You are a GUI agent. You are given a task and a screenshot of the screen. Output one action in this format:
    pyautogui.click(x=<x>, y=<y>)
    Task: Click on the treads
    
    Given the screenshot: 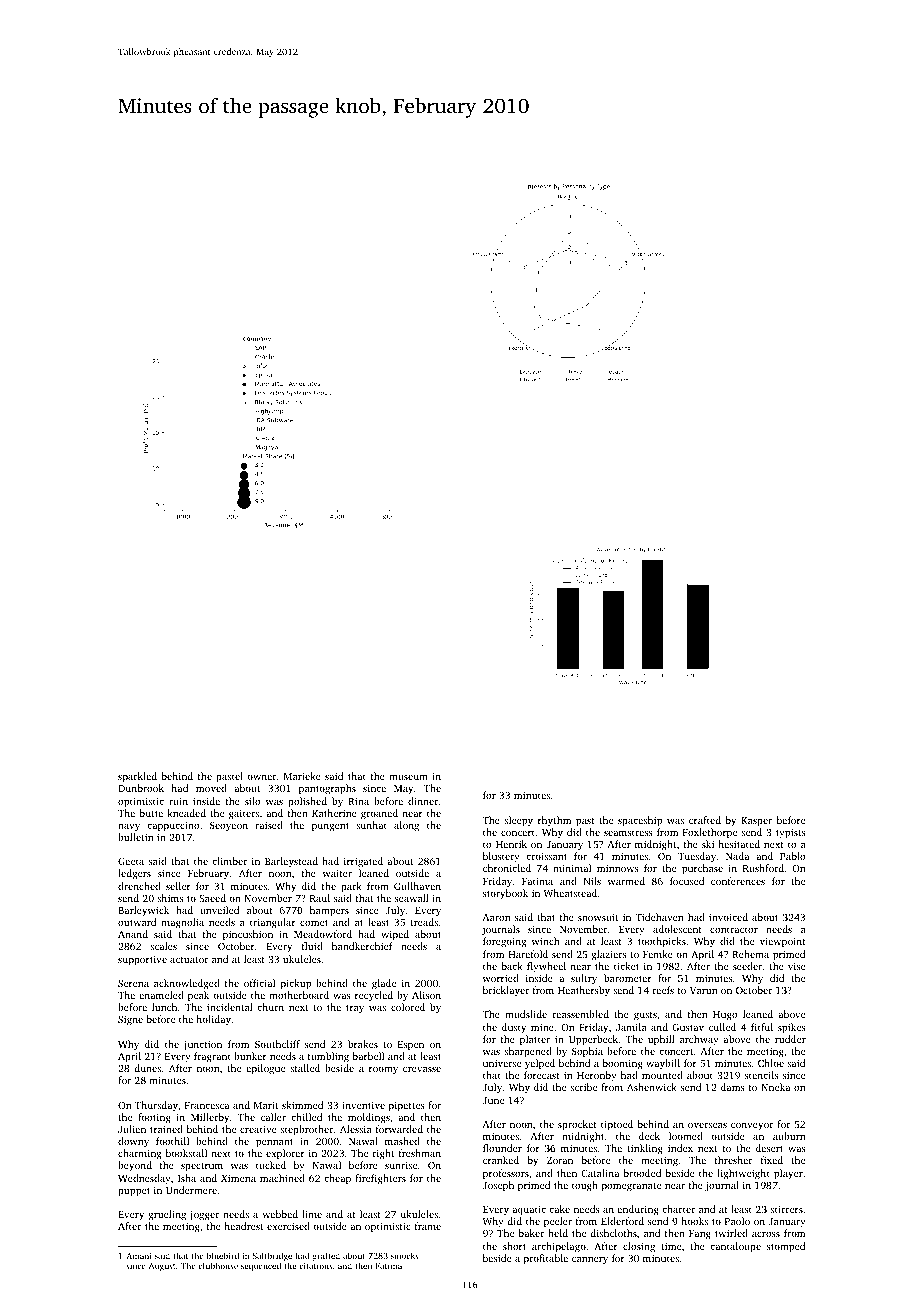 What is the action you would take?
    pyautogui.click(x=424, y=922)
